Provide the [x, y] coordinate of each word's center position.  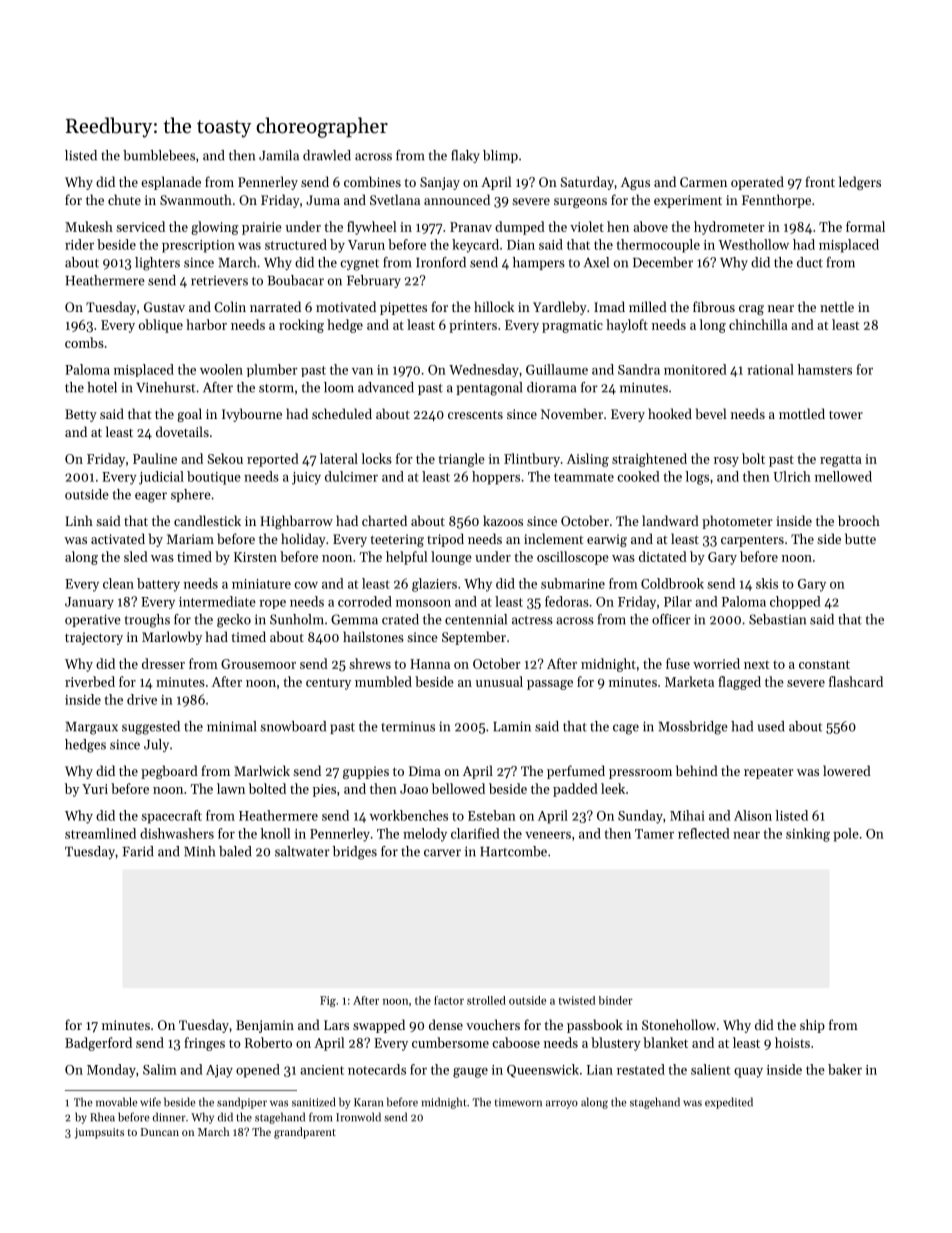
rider [79, 244]
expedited [729, 1103]
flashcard [856, 681]
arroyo [562, 1104]
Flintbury [532, 460]
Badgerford [98, 1044]
